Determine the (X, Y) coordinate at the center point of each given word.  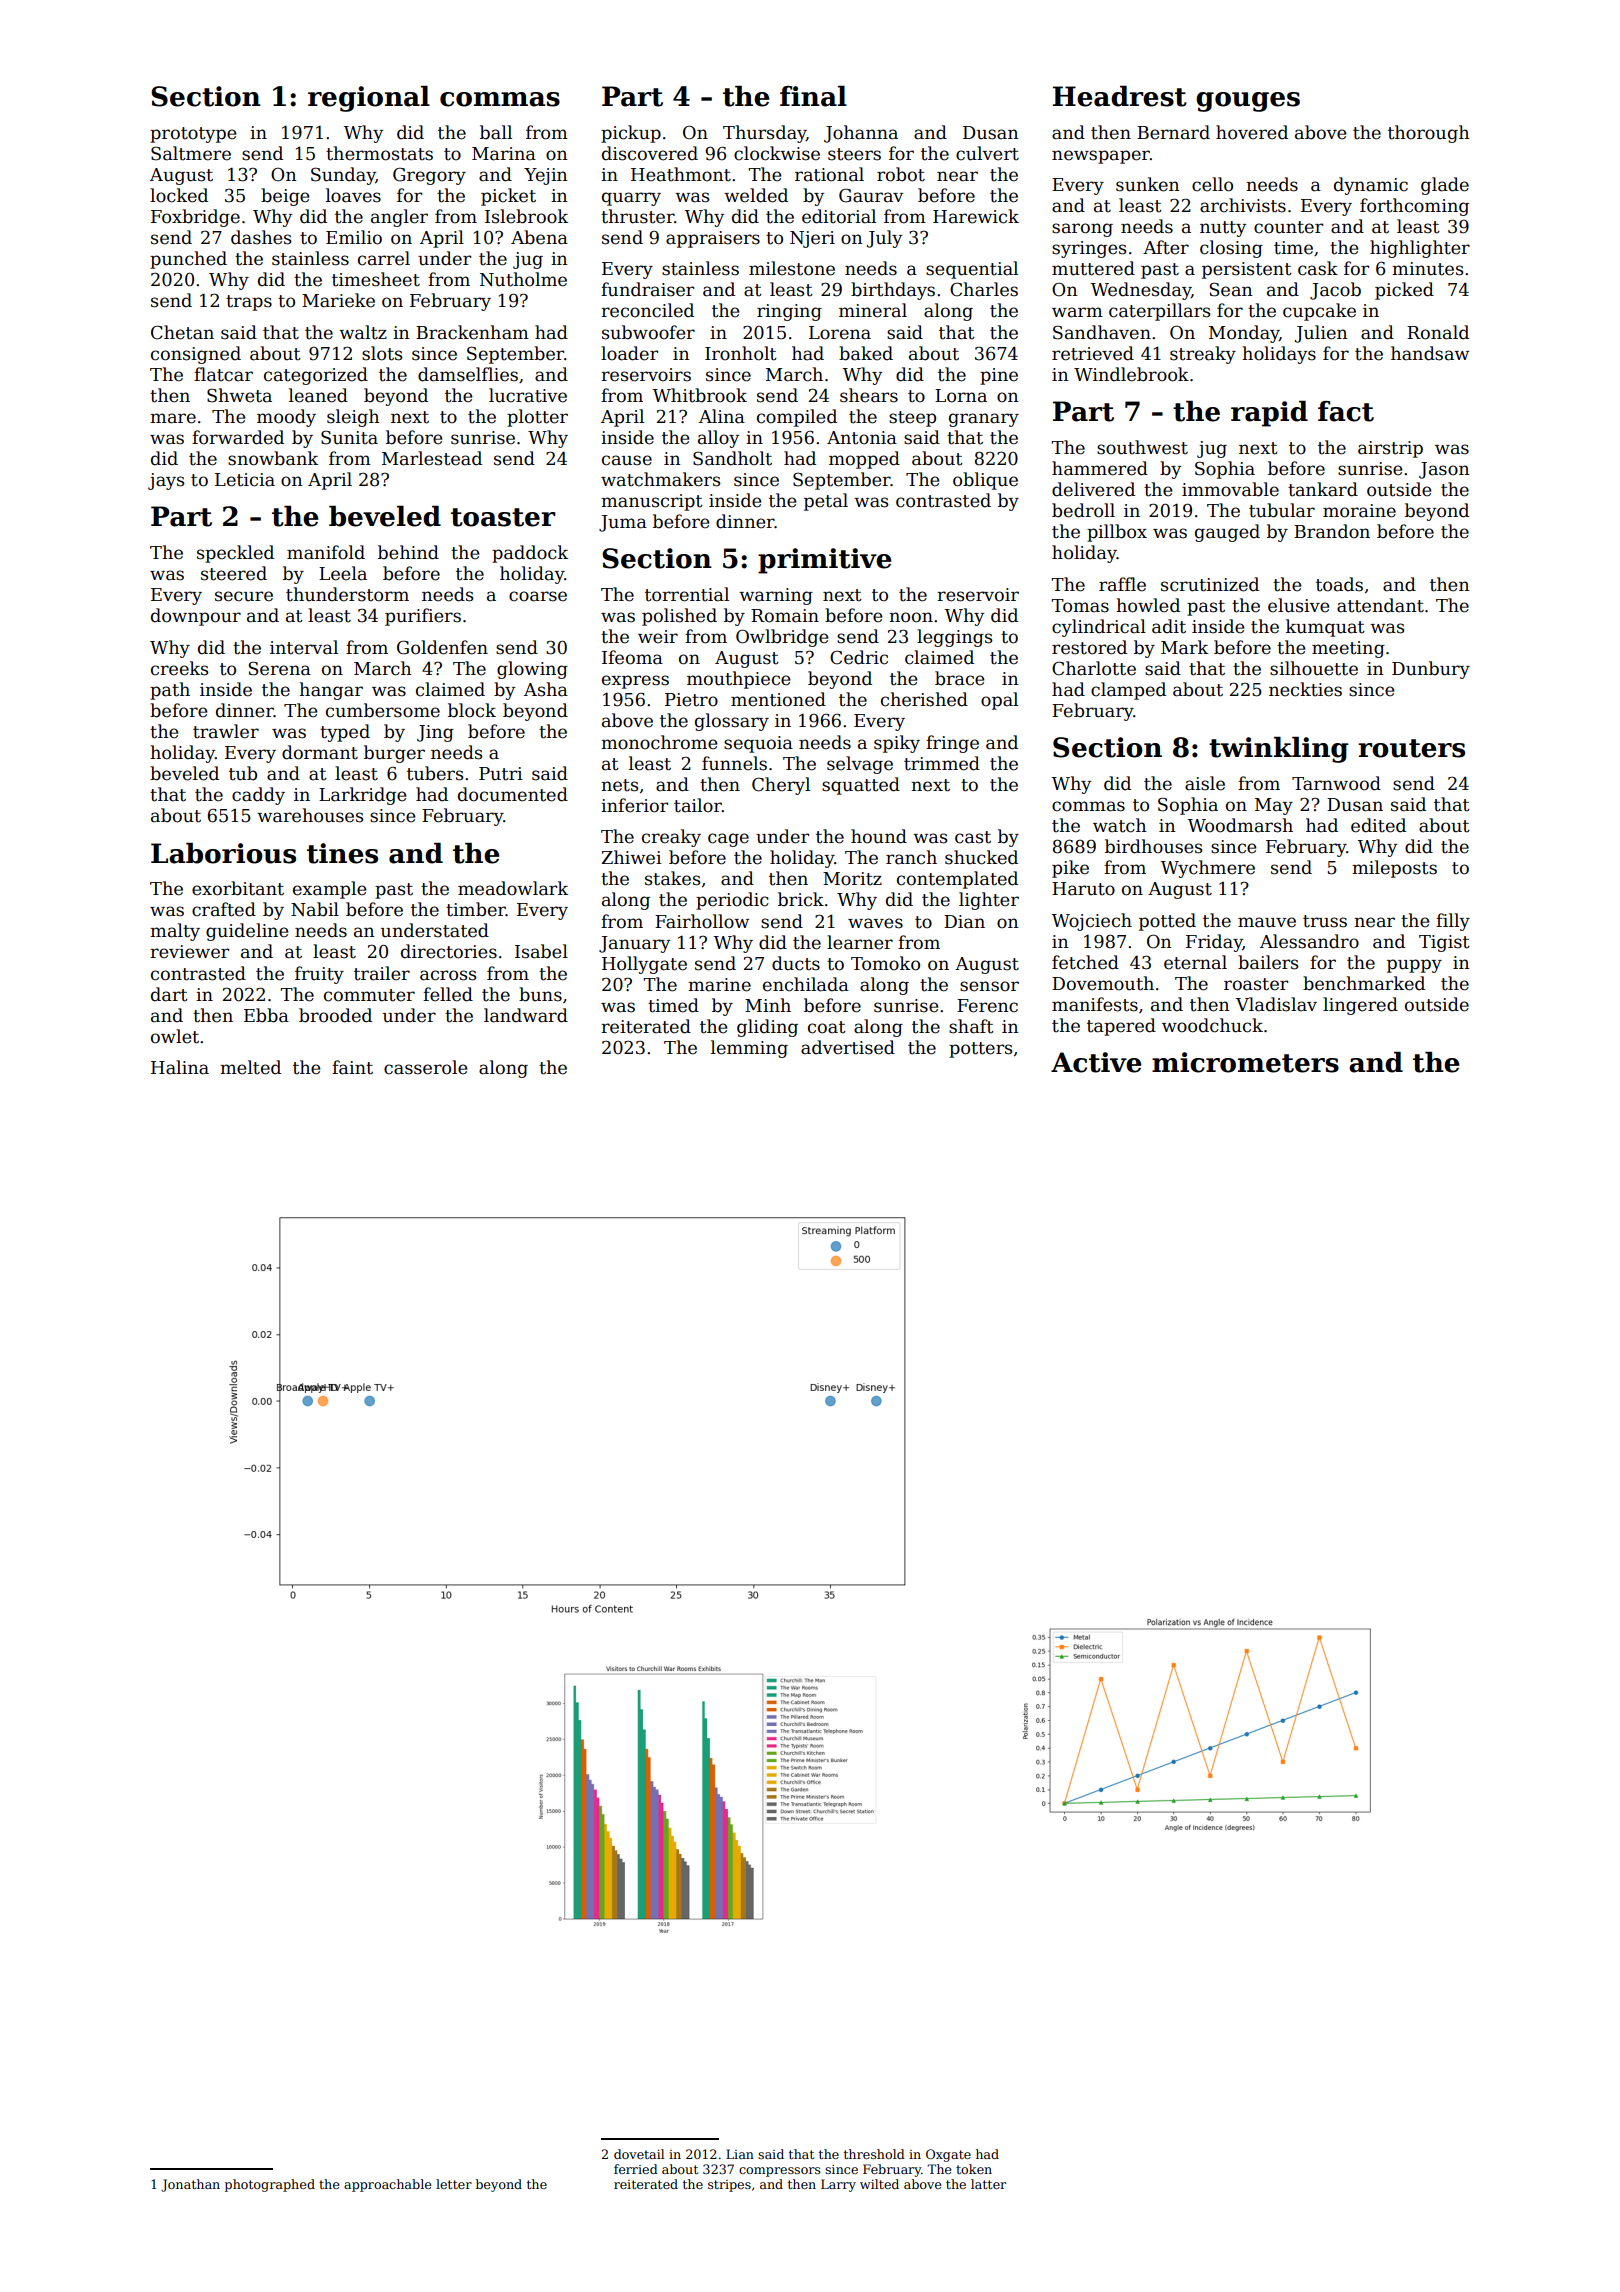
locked (179, 195)
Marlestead (432, 458)
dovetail (639, 2154)
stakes (672, 878)
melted (250, 1067)
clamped (1128, 691)
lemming (749, 1049)
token (974, 2169)
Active (1096, 1062)
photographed (270, 2185)
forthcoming (1414, 207)
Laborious (223, 853)
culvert (987, 153)
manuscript (652, 502)
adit (1169, 626)
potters (980, 1050)
